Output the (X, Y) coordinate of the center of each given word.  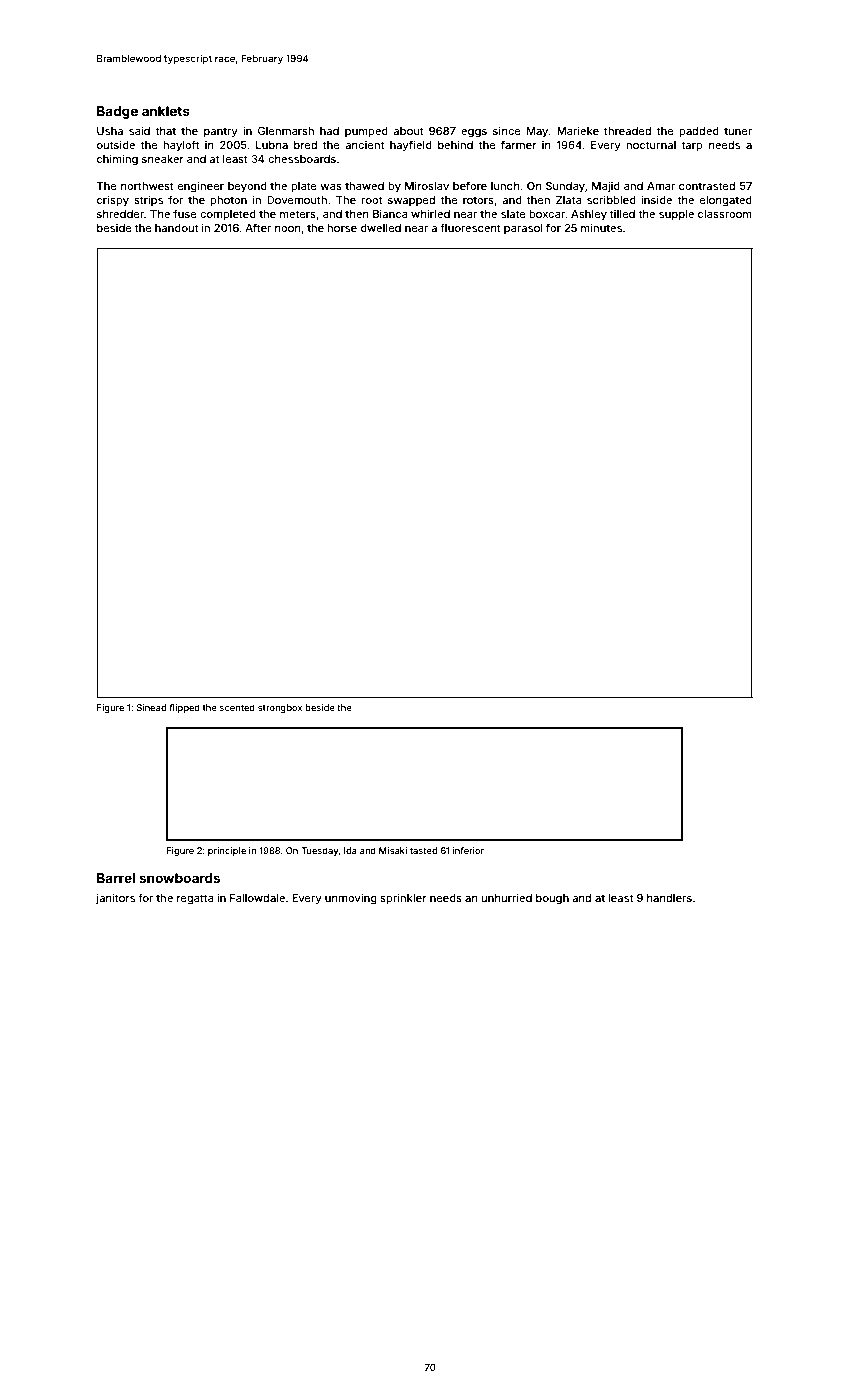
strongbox (280, 708)
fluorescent (470, 227)
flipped (184, 708)
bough (552, 899)
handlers (669, 898)
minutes (601, 227)
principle (227, 851)
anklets (166, 111)
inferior (468, 850)
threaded (627, 131)
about (408, 131)
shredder (120, 214)
